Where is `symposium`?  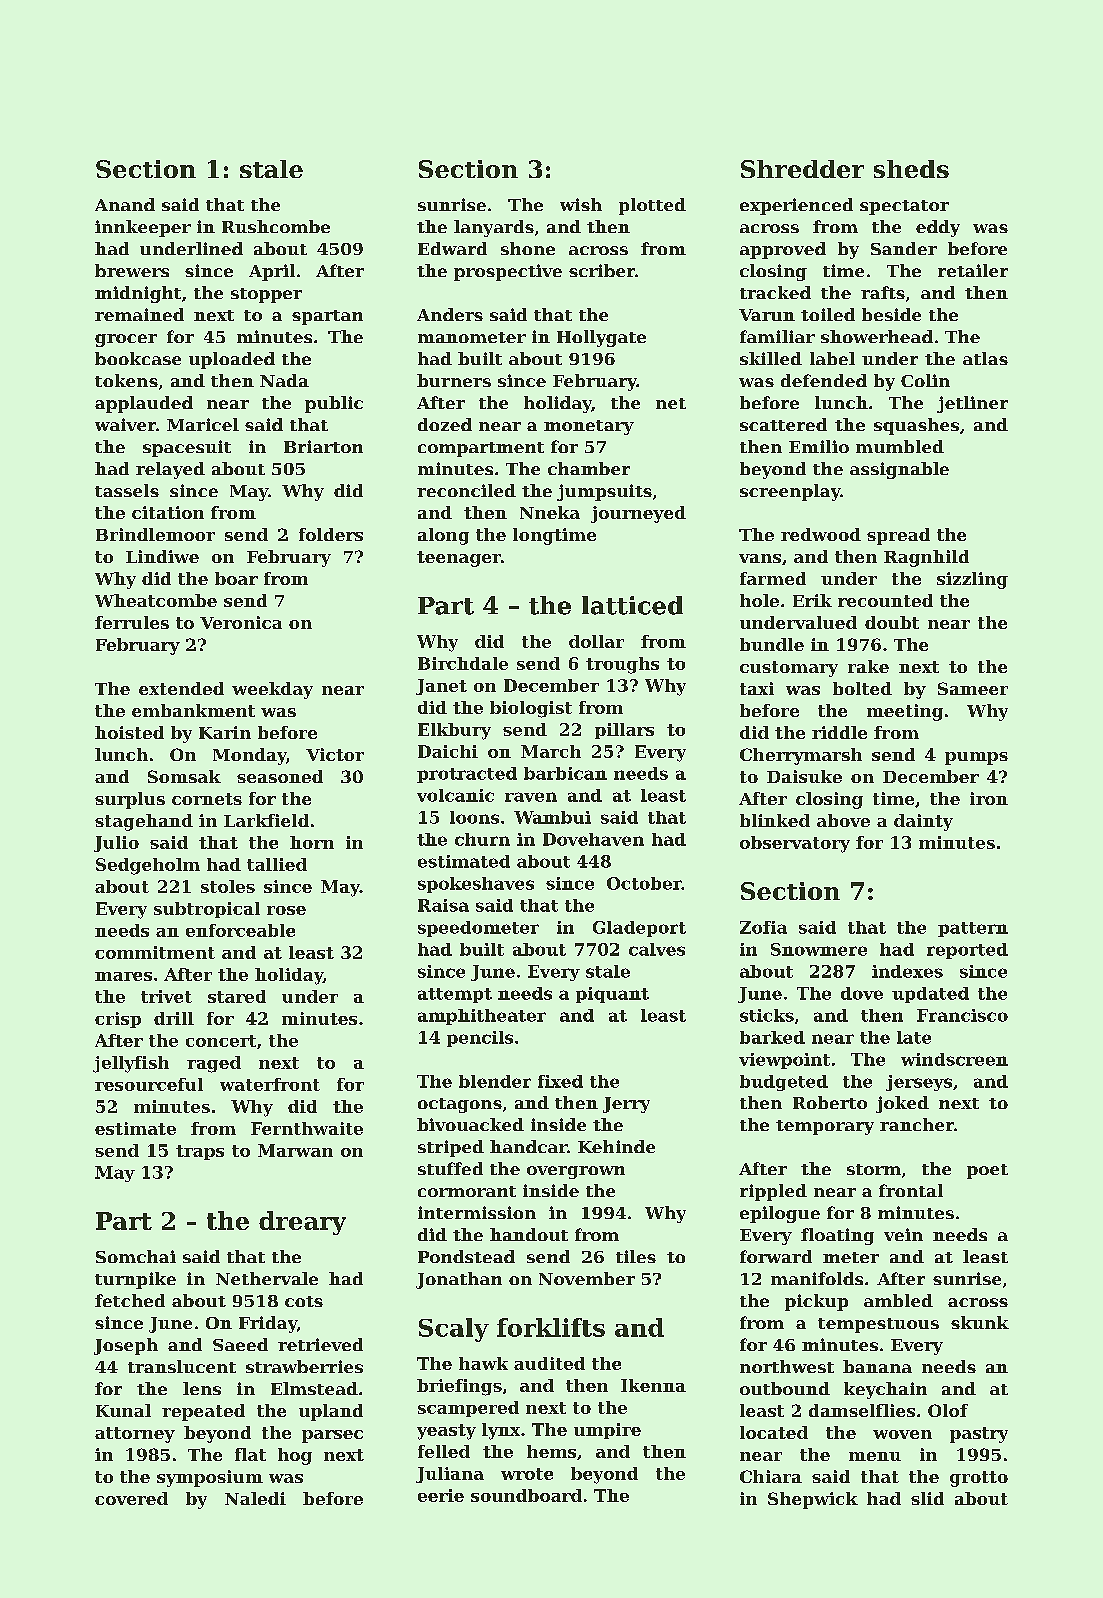
symposium is located at coordinates (210, 1478).
